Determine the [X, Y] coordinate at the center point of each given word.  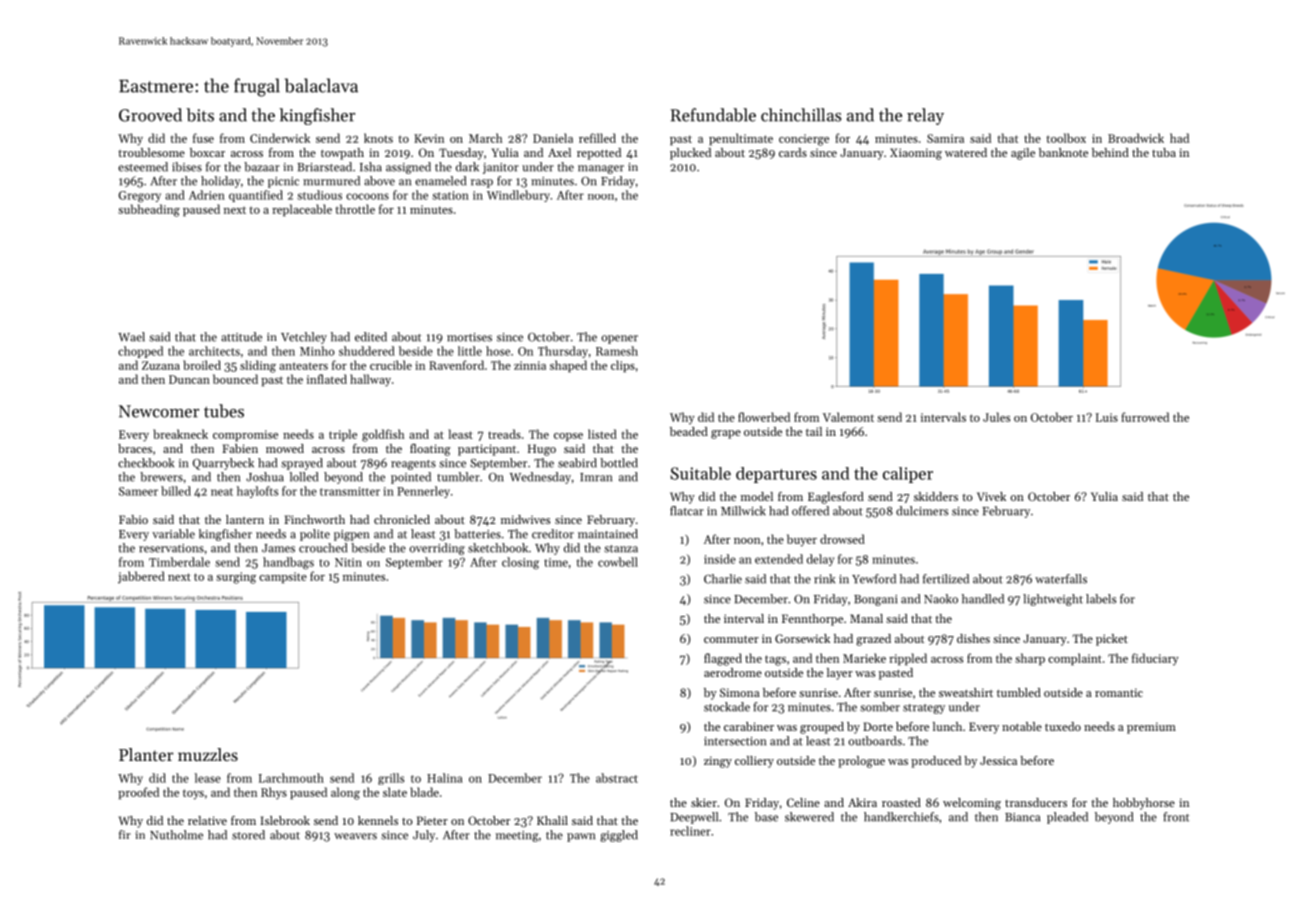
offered [810, 511]
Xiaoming [916, 154]
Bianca [1022, 817]
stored [248, 835]
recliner [690, 831]
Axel [559, 152]
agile [1023, 154]
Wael [131, 337]
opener [619, 339]
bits [200, 115]
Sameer [138, 491]
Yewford [874, 579]
